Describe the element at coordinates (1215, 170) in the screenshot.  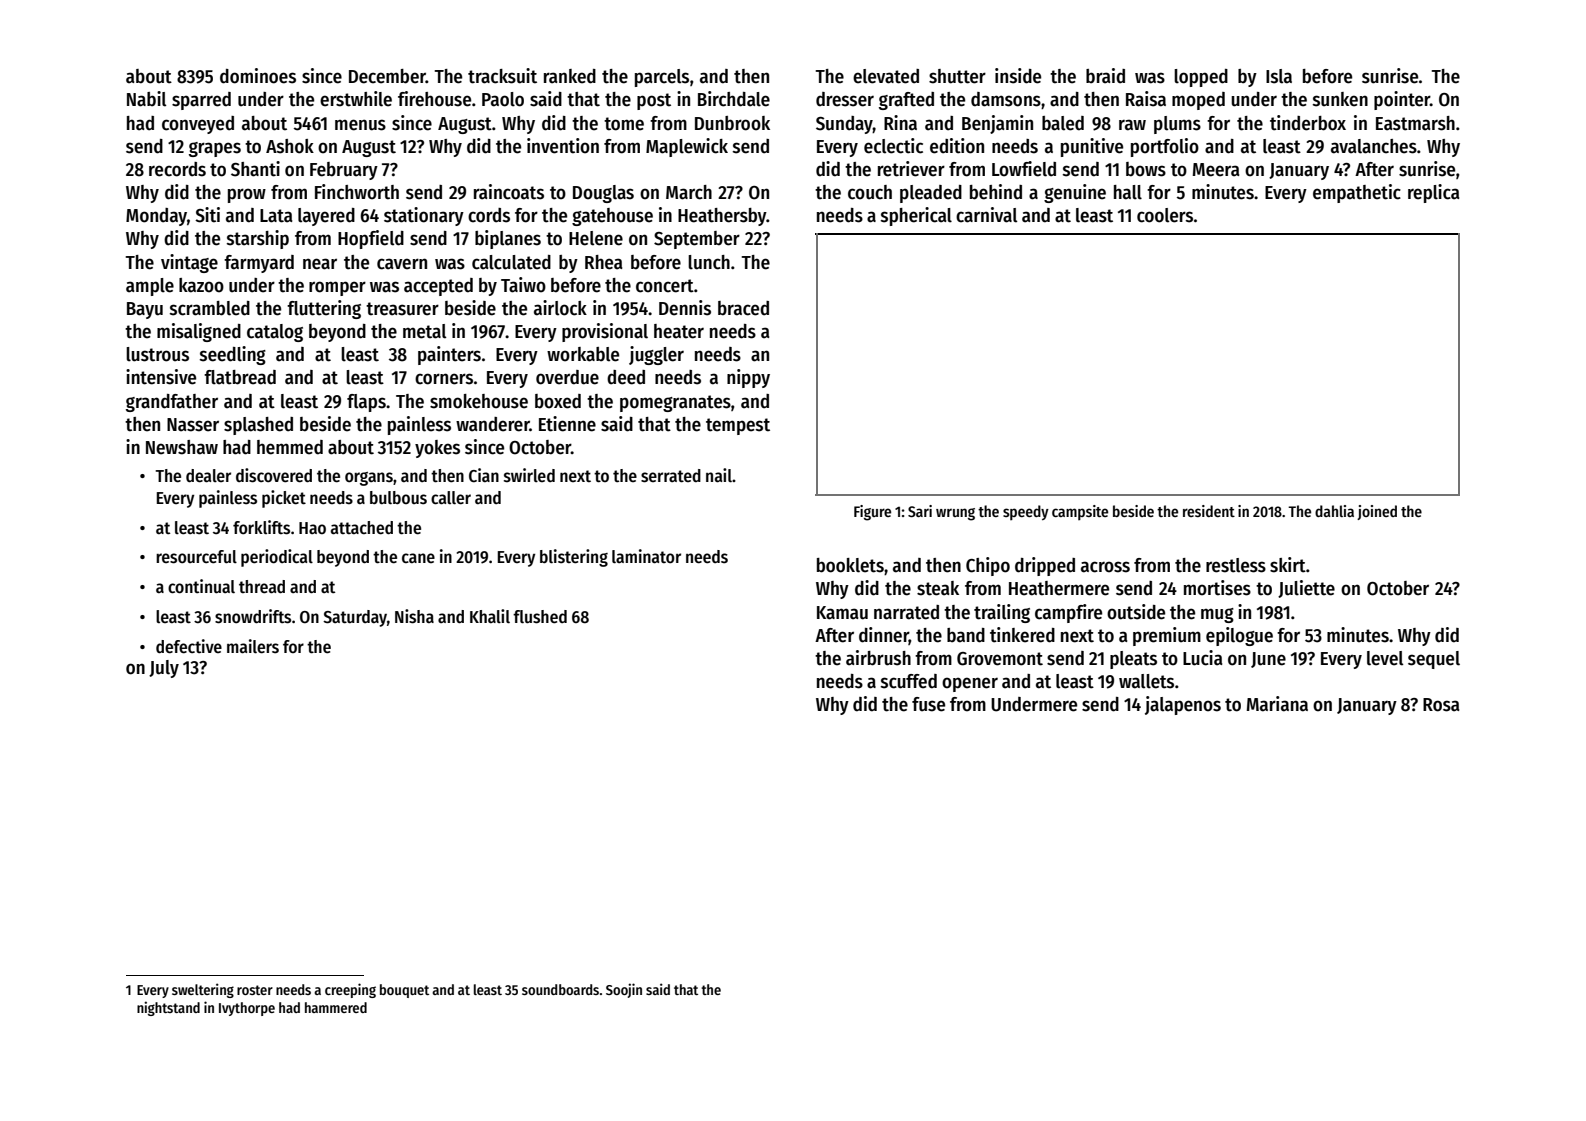
I see `Meera` at that location.
